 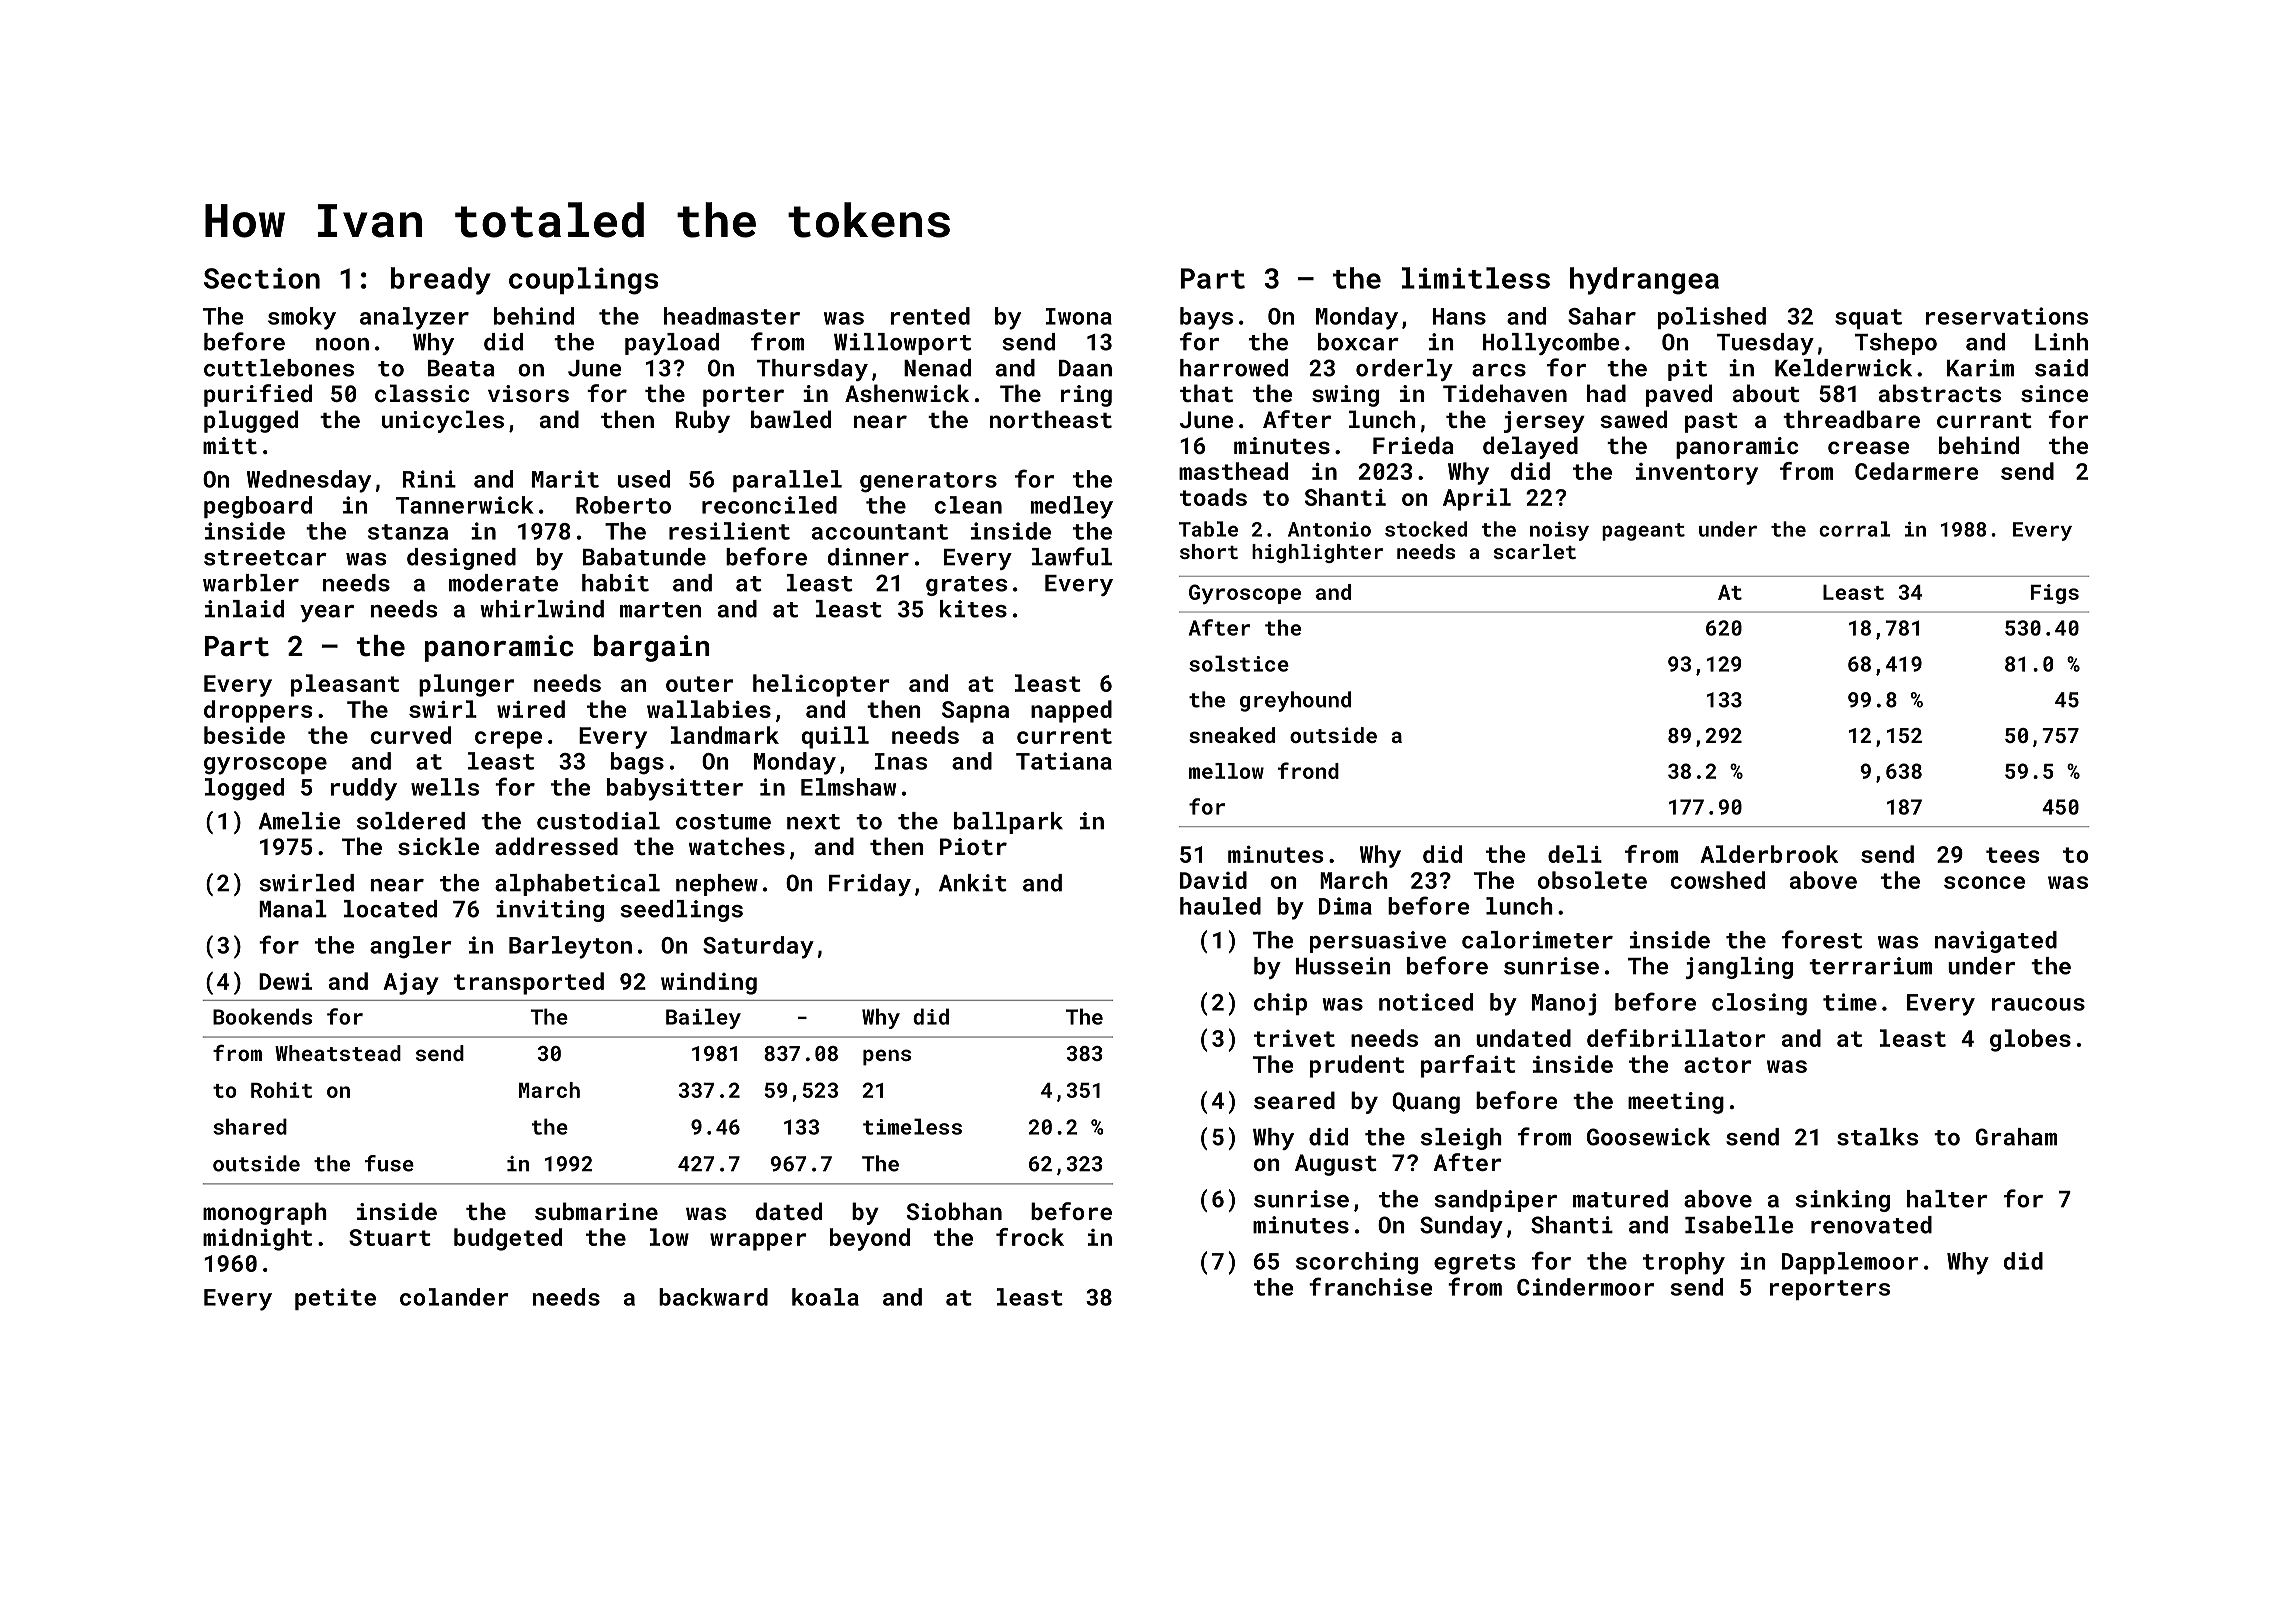 What do you see at coordinates (2007, 316) in the screenshot?
I see `reservations` at bounding box center [2007, 316].
